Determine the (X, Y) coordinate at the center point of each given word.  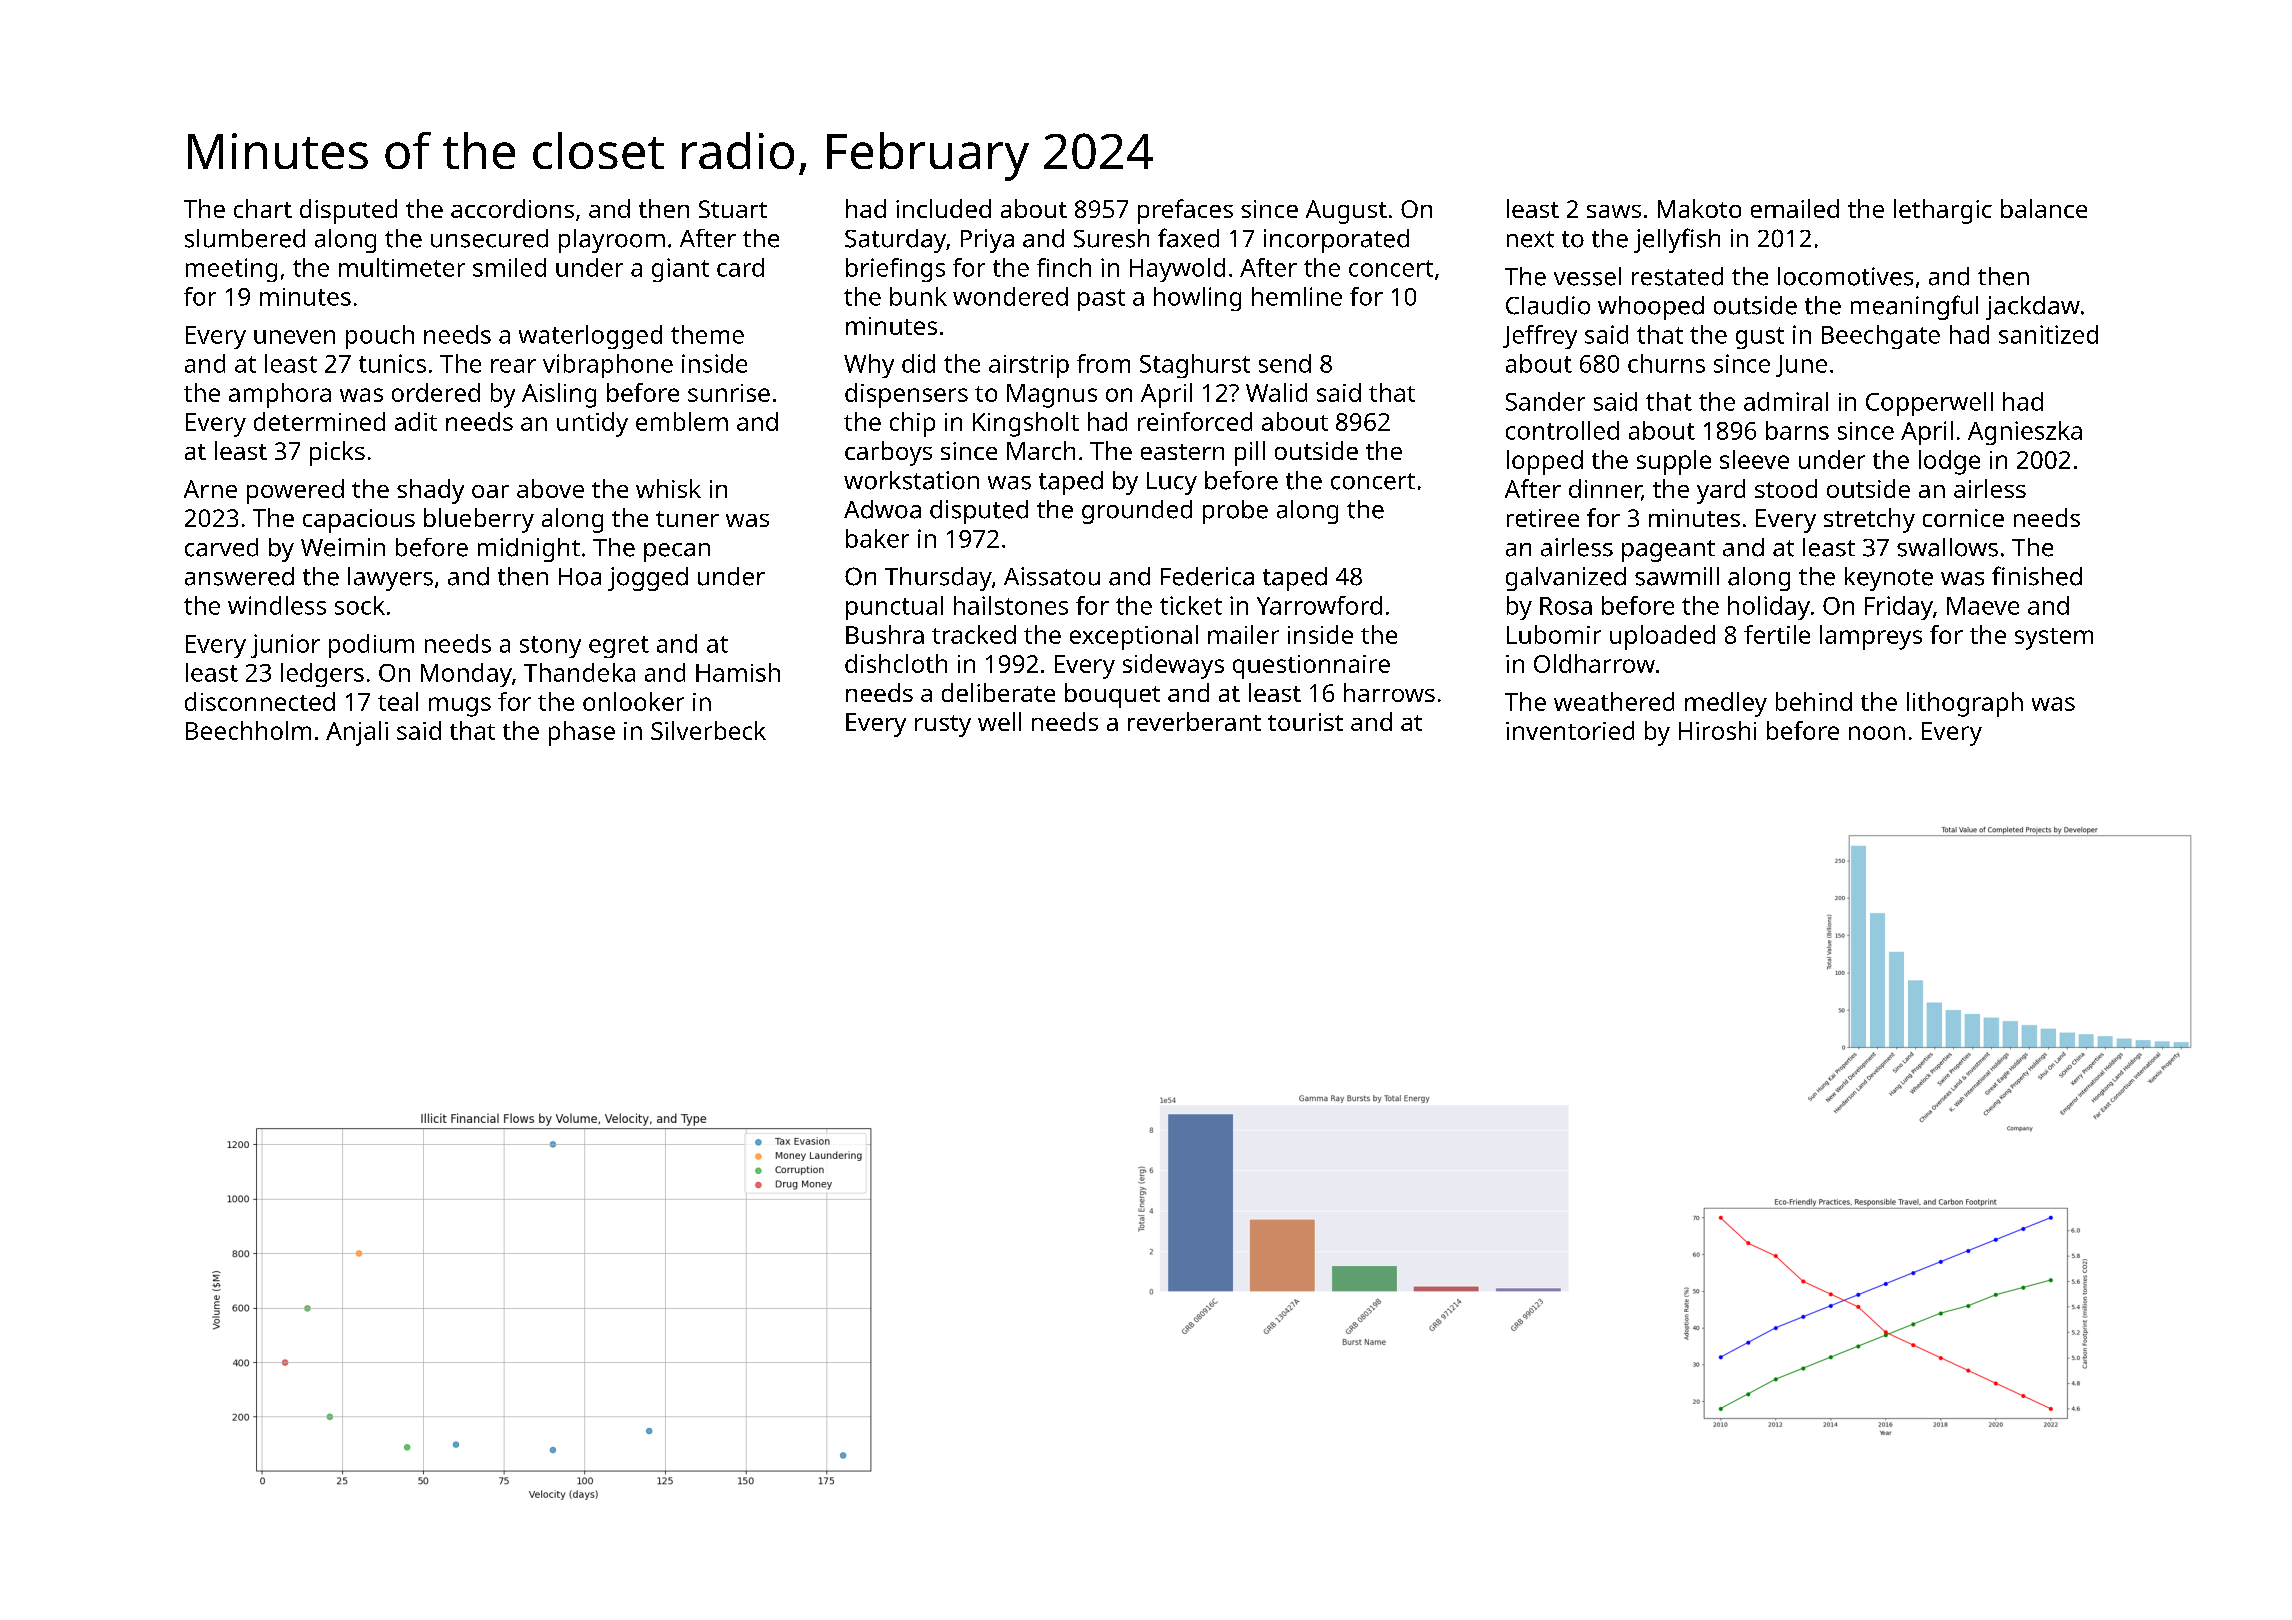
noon (1877, 733)
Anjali (357, 733)
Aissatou (1052, 576)
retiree (1543, 518)
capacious (359, 521)
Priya (987, 241)
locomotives (1845, 276)
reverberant (1194, 721)
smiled (509, 267)
